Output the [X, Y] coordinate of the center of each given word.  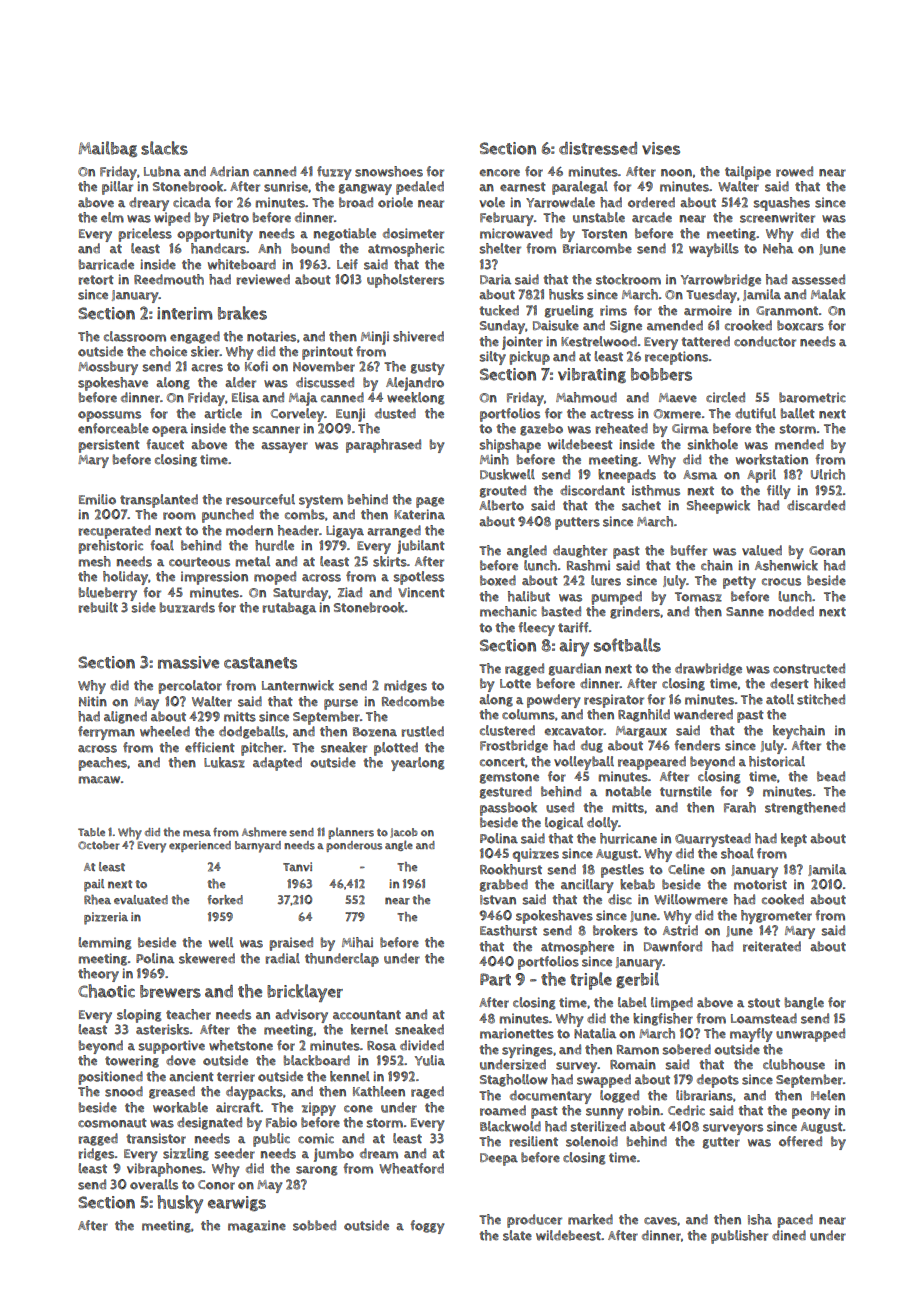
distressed [598, 148]
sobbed [314, 1225]
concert [502, 762]
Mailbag [107, 149]
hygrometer [776, 917]
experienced [200, 846]
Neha [778, 248]
